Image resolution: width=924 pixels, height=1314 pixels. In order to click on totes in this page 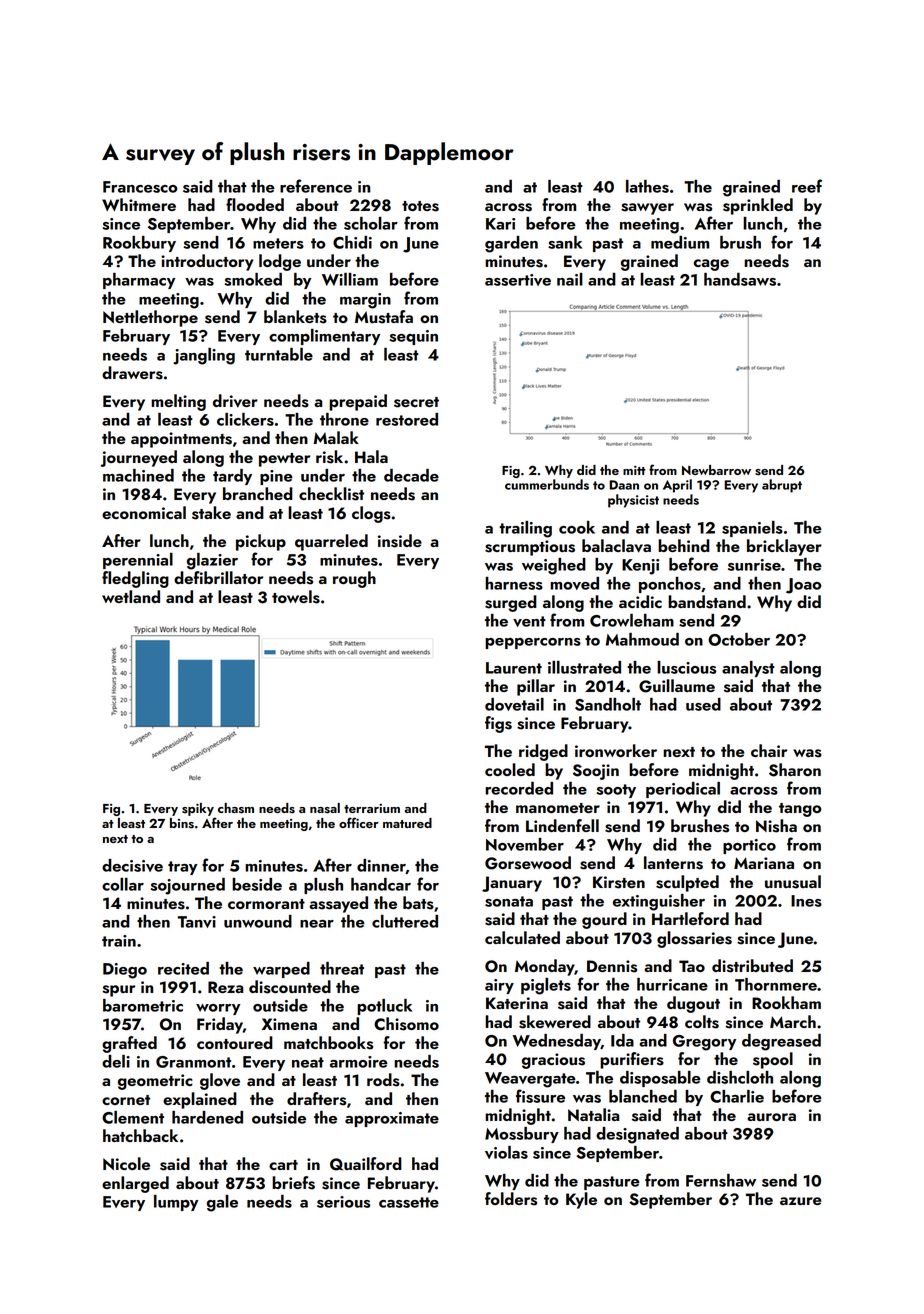, I will do `click(420, 206)`.
